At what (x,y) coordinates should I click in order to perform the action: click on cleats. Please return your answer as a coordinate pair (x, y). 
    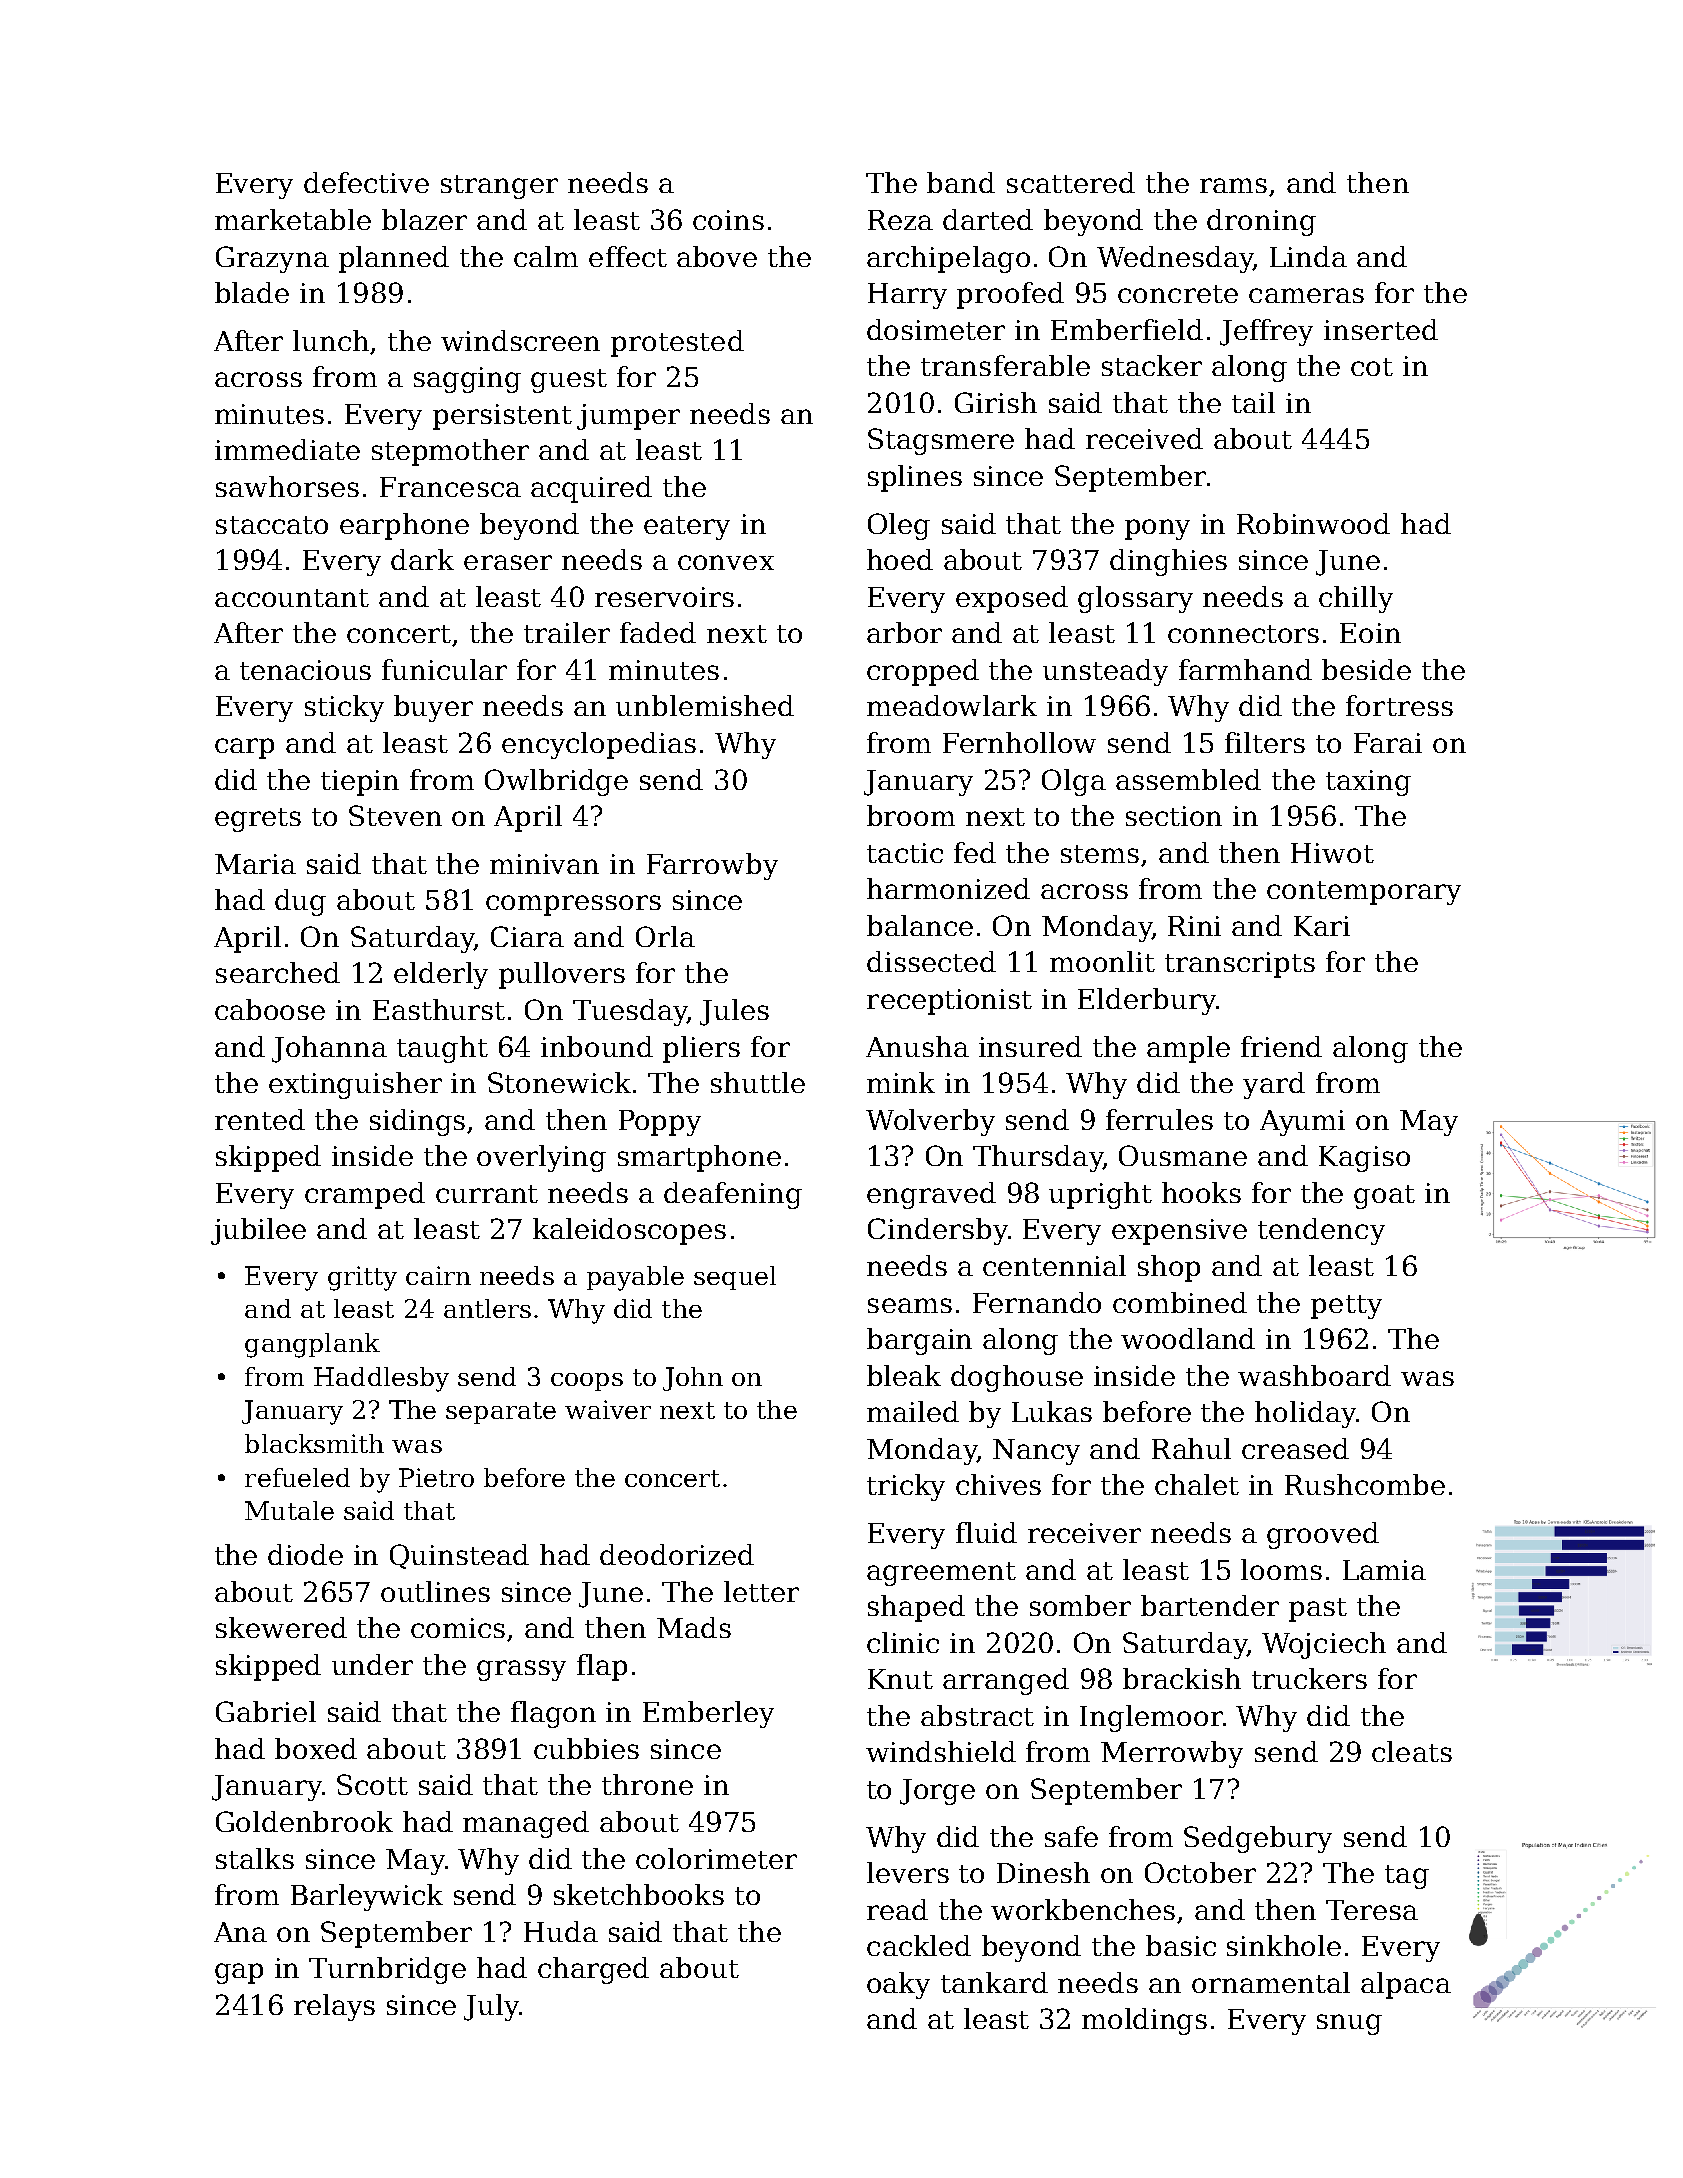
    Looking at the image, I should click on (1412, 1751).
